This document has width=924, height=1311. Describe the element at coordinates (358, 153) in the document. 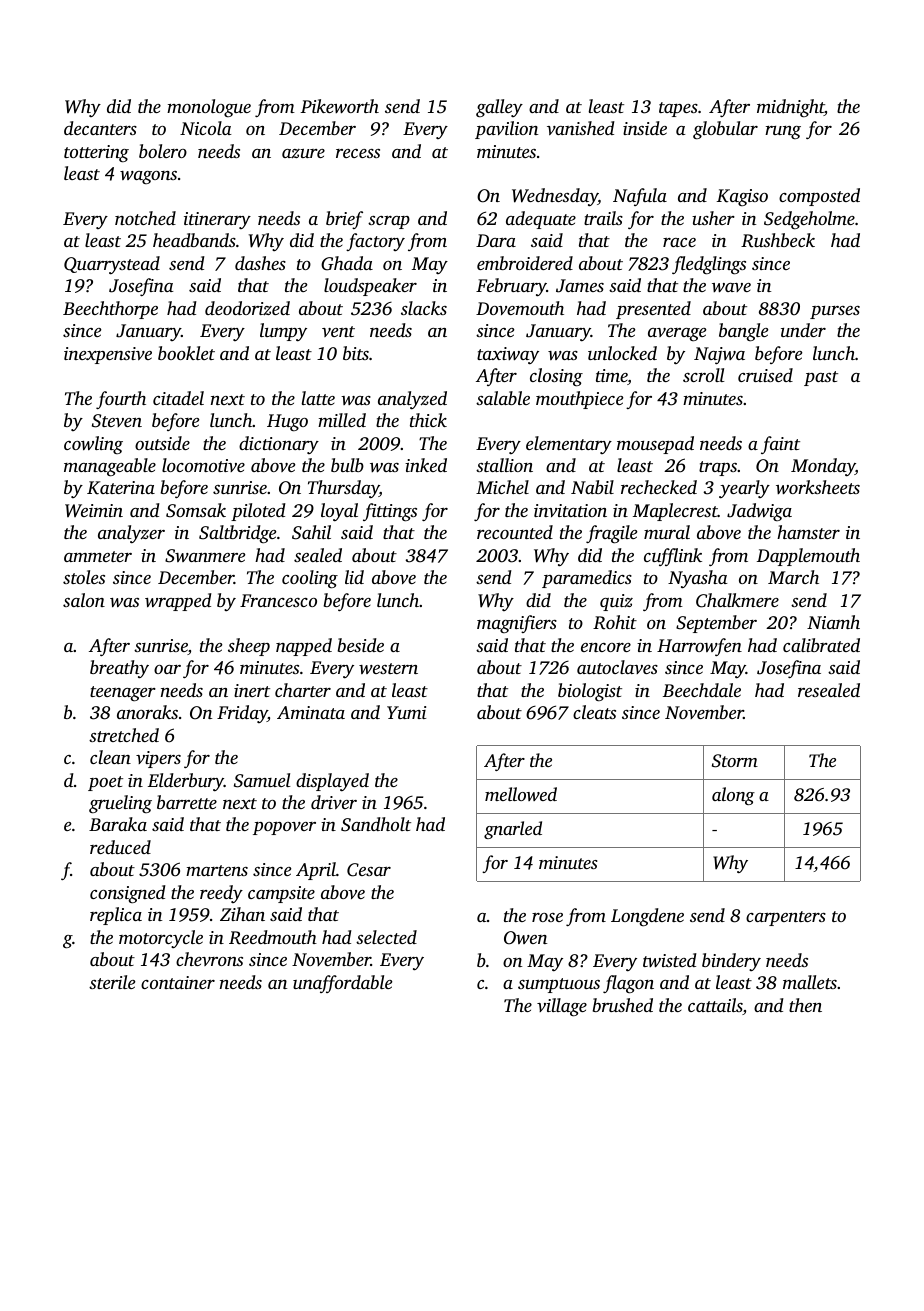

I see `recess` at that location.
